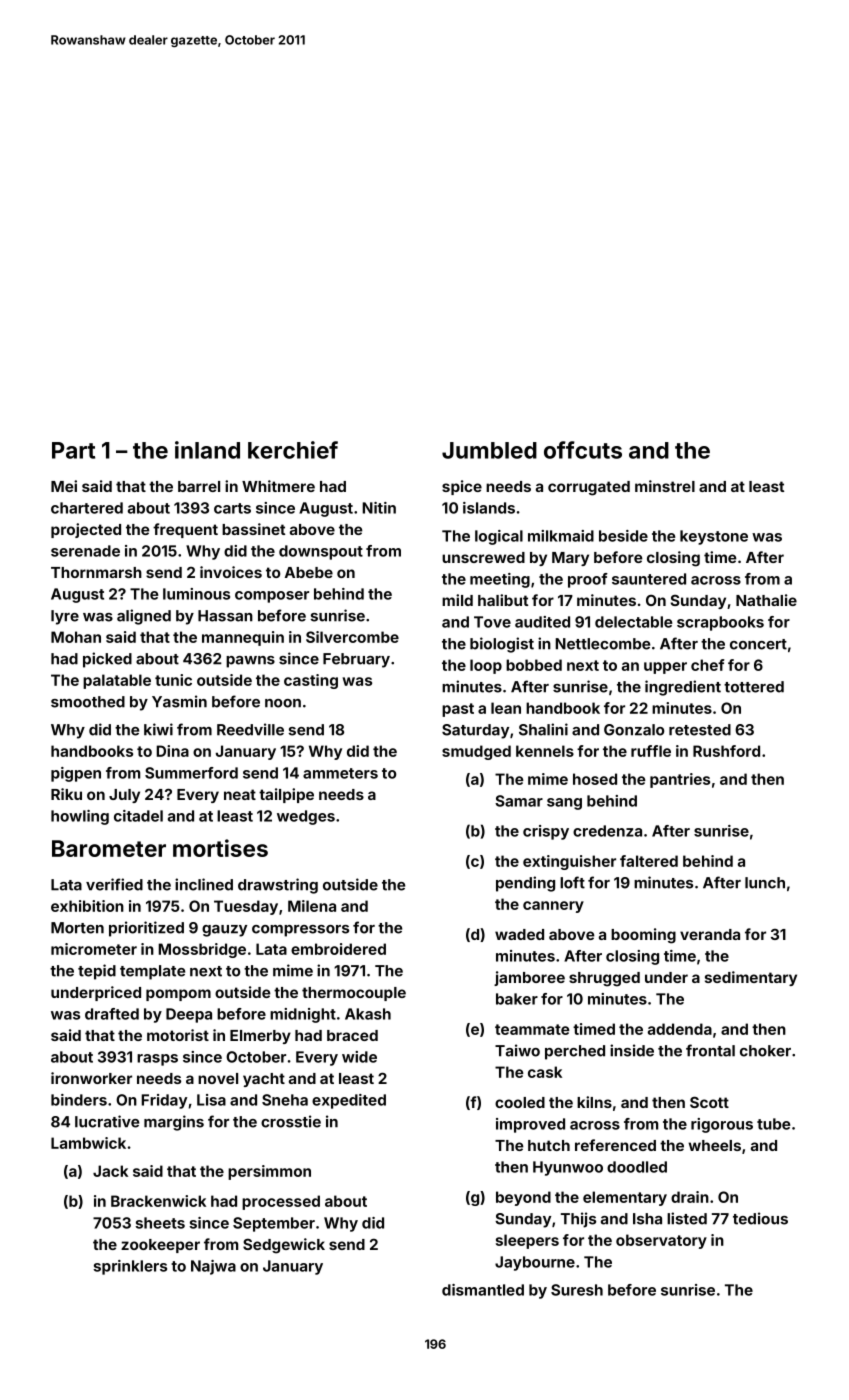 This document has width=849, height=1400. Describe the element at coordinates (359, 1057) in the document. I see `wide` at that location.
